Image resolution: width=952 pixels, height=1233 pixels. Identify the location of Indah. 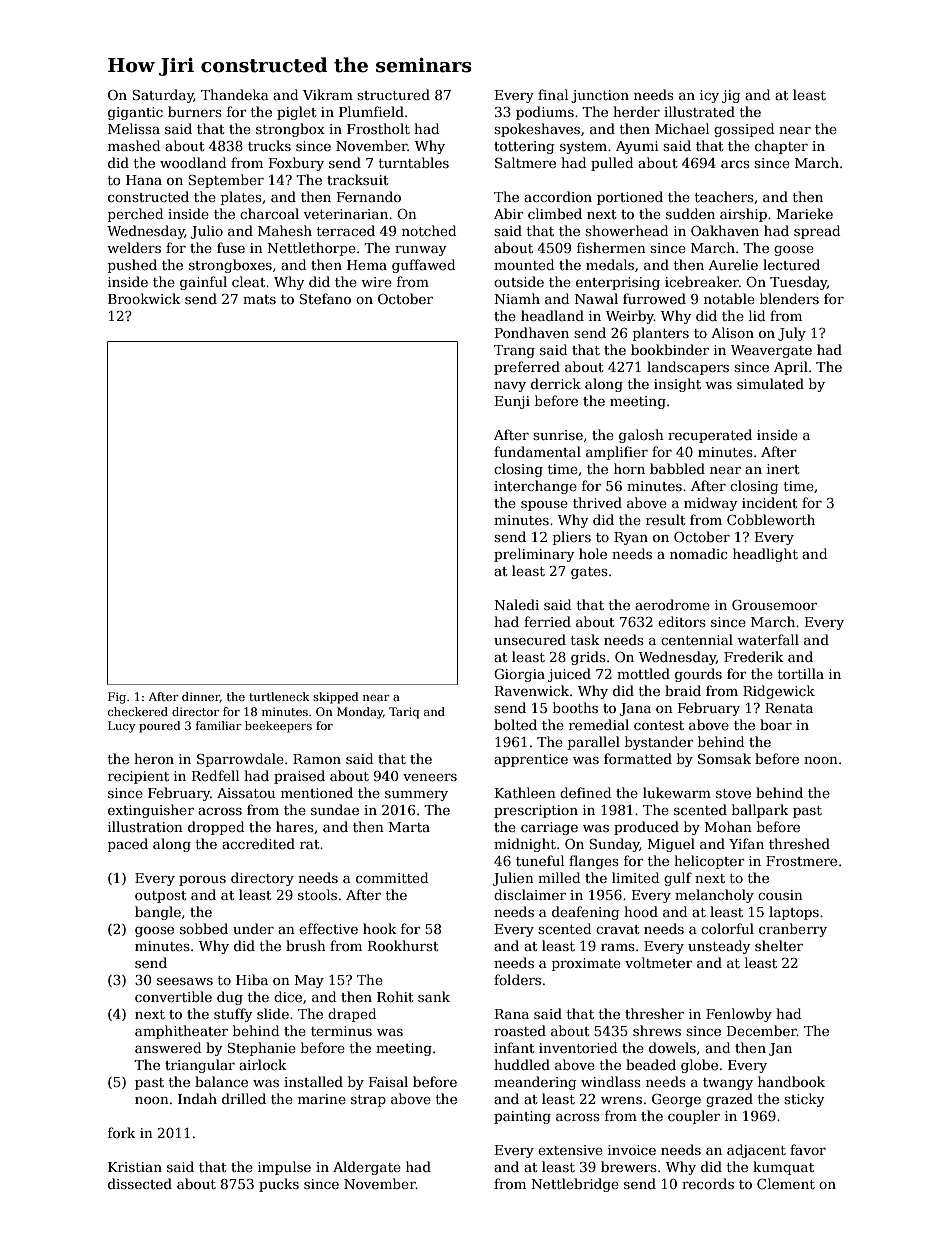
(197, 1098).
